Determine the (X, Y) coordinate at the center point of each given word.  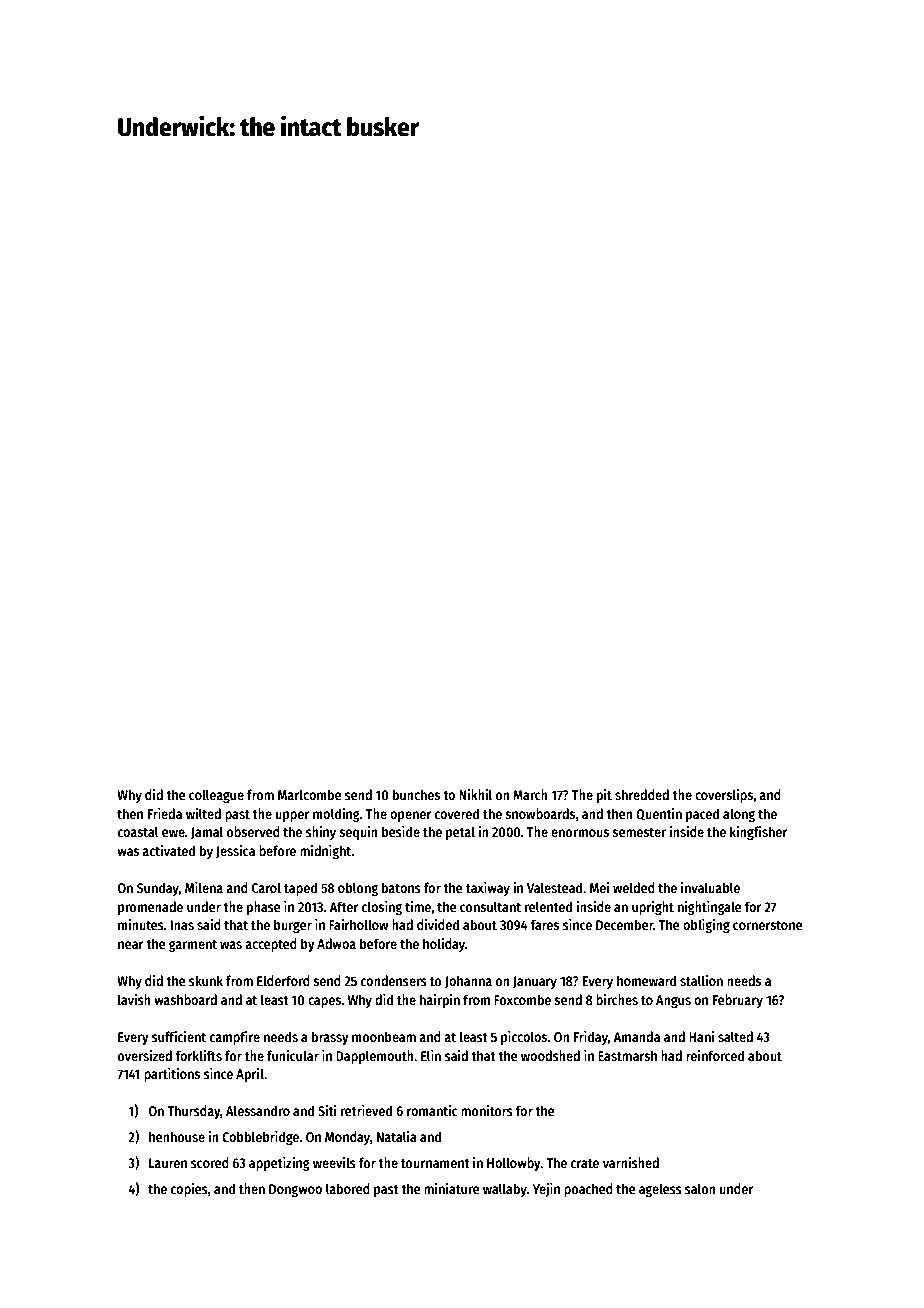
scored (210, 1162)
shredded (642, 794)
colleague (216, 796)
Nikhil (475, 794)
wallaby (505, 1190)
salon (700, 1188)
